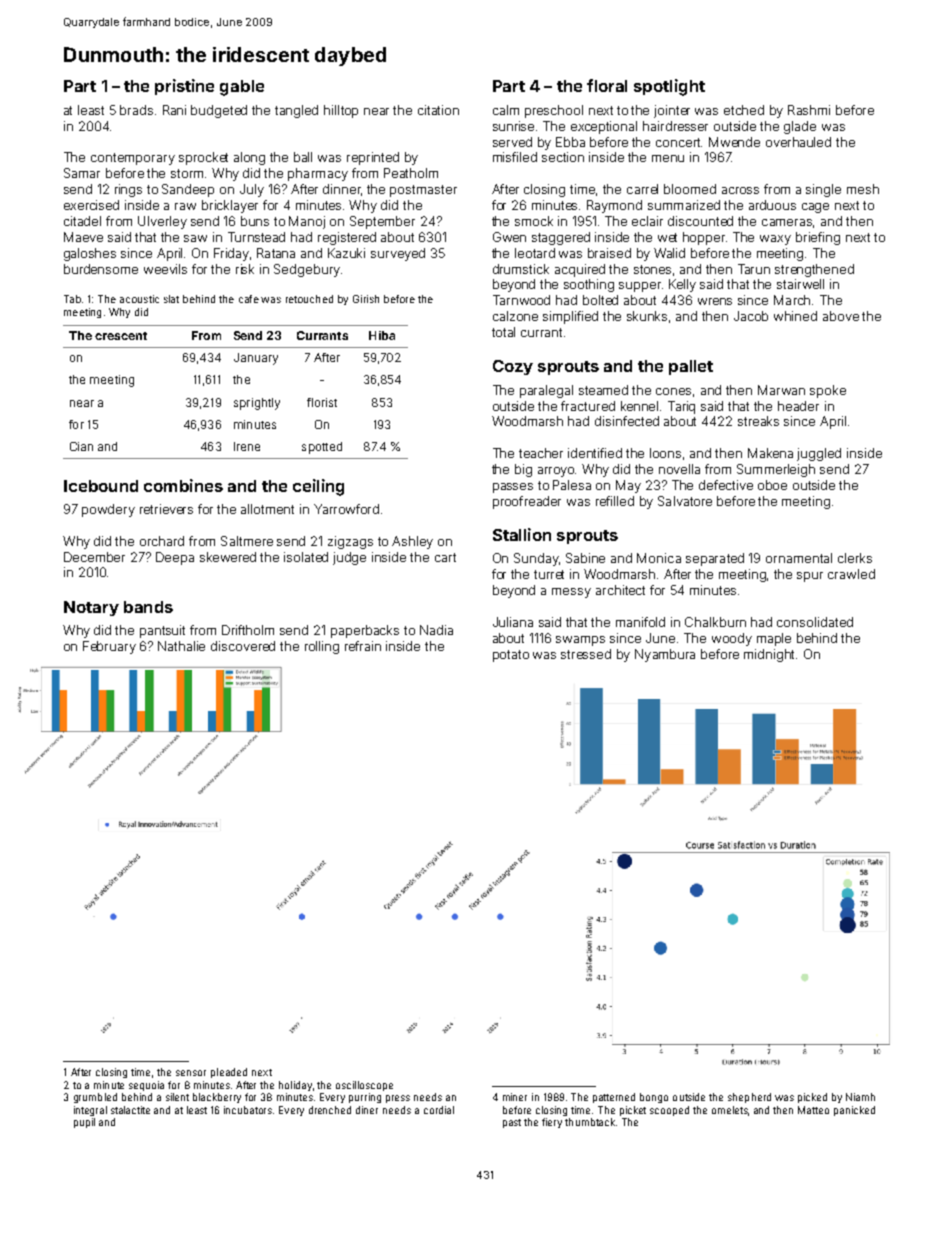  What do you see at coordinates (819, 454) in the screenshot?
I see `juggled` at bounding box center [819, 454].
